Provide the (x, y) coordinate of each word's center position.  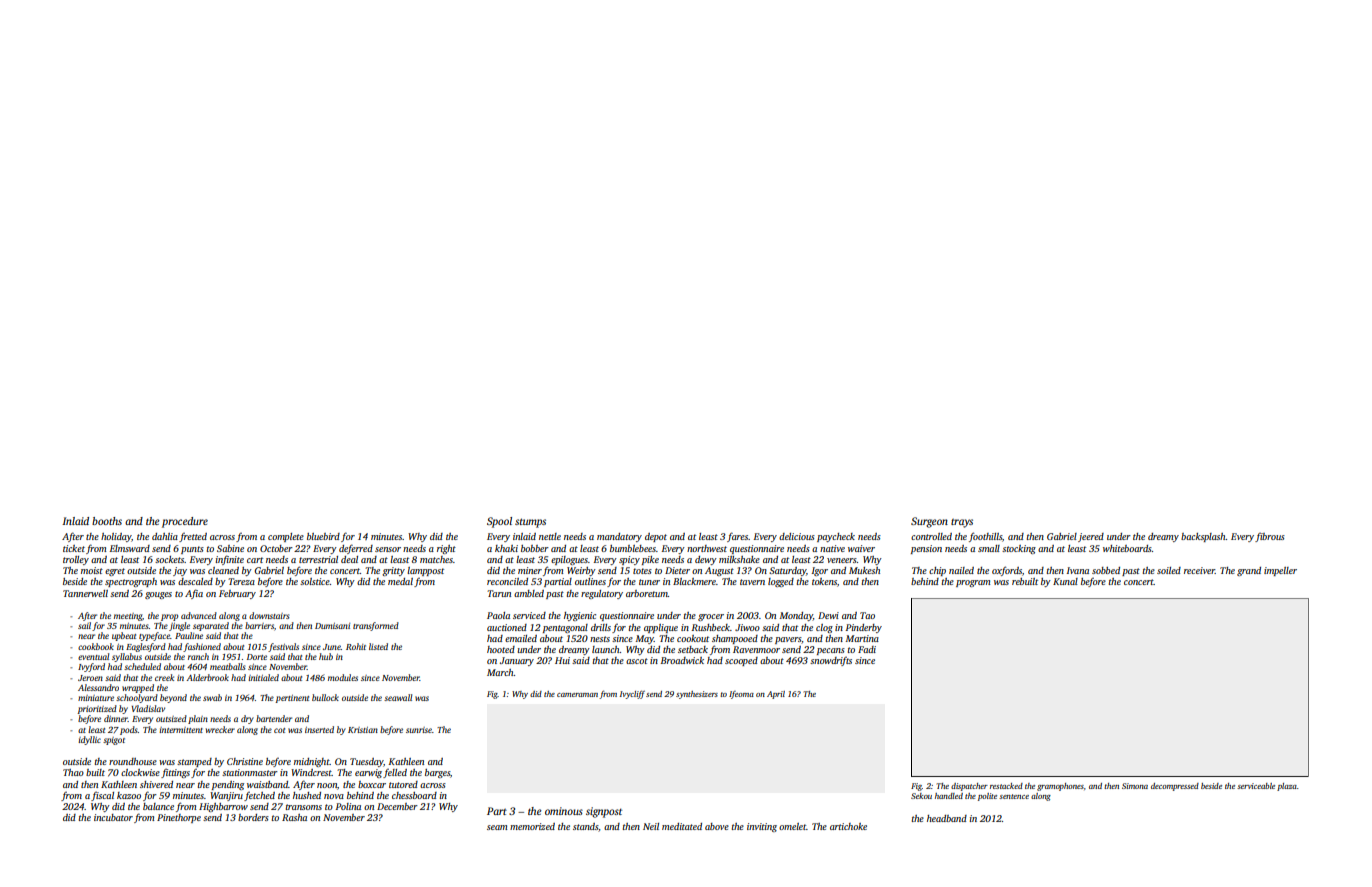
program (973, 583)
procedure (185, 522)
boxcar (372, 784)
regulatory (602, 594)
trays (962, 523)
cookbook (96, 646)
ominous (564, 811)
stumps (530, 523)
